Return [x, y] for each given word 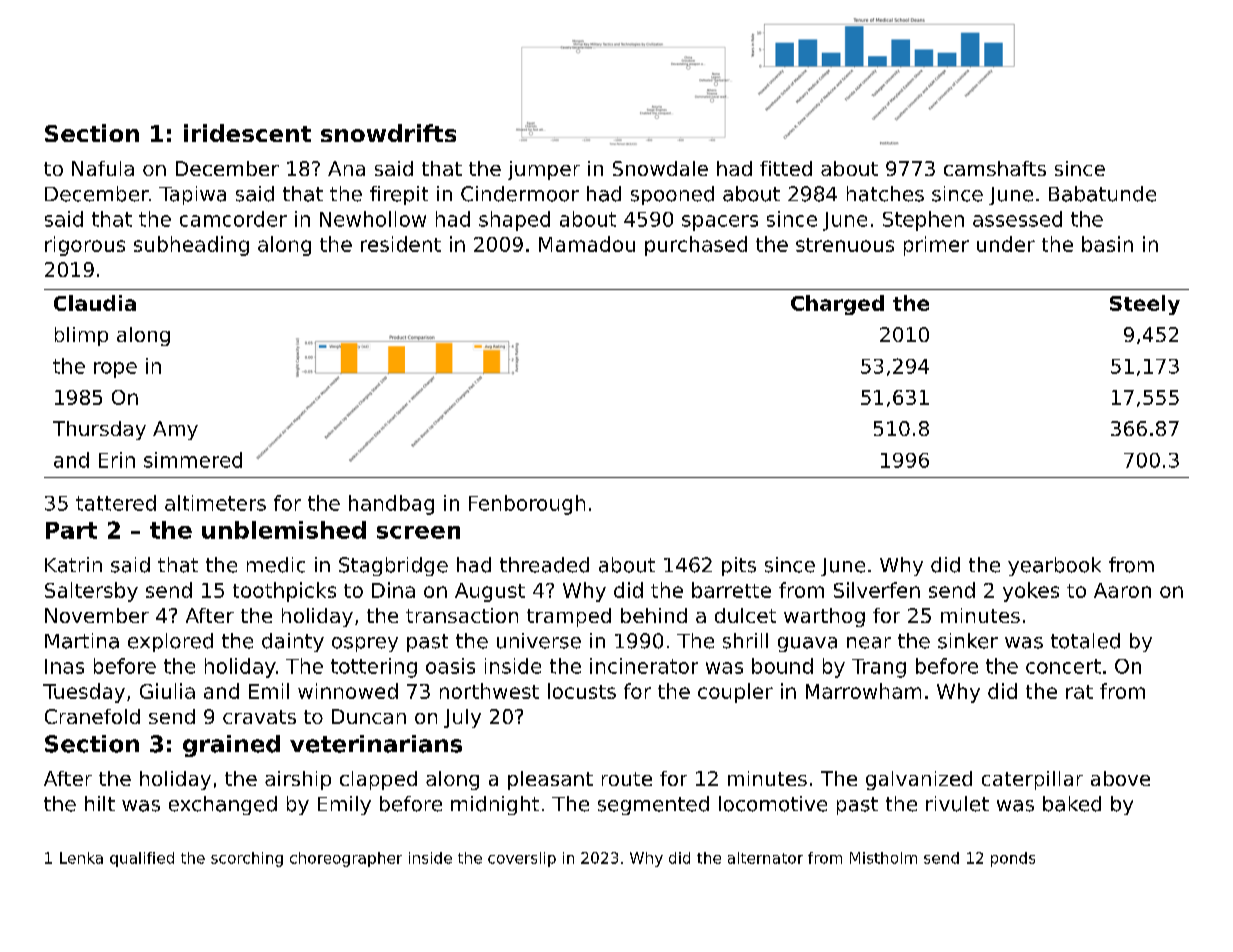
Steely [1145, 305]
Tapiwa [192, 195]
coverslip [522, 859]
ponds [1013, 859]
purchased [696, 246]
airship [298, 780]
